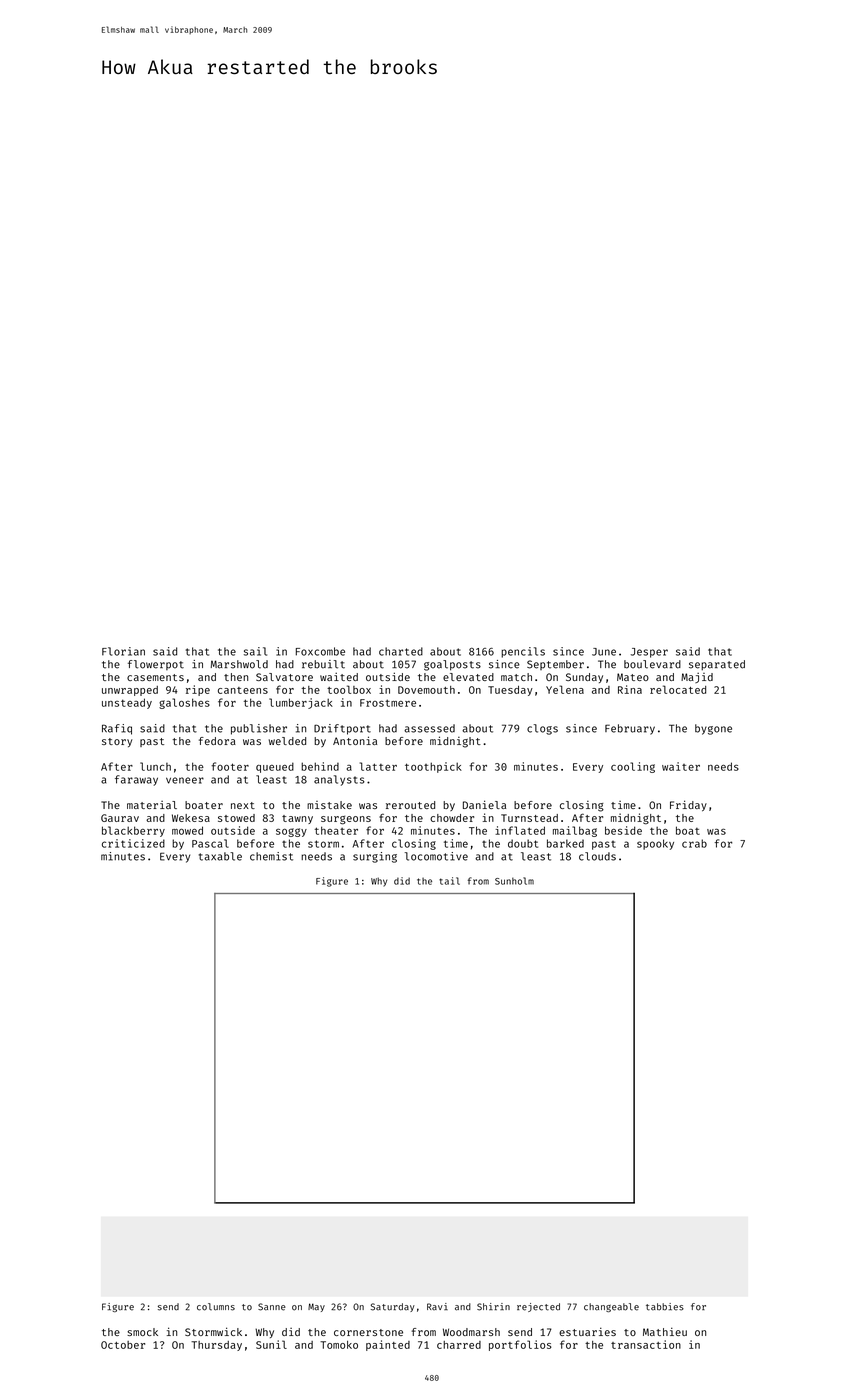  Describe the element at coordinates (401, 651) in the screenshot. I see `charted` at that location.
